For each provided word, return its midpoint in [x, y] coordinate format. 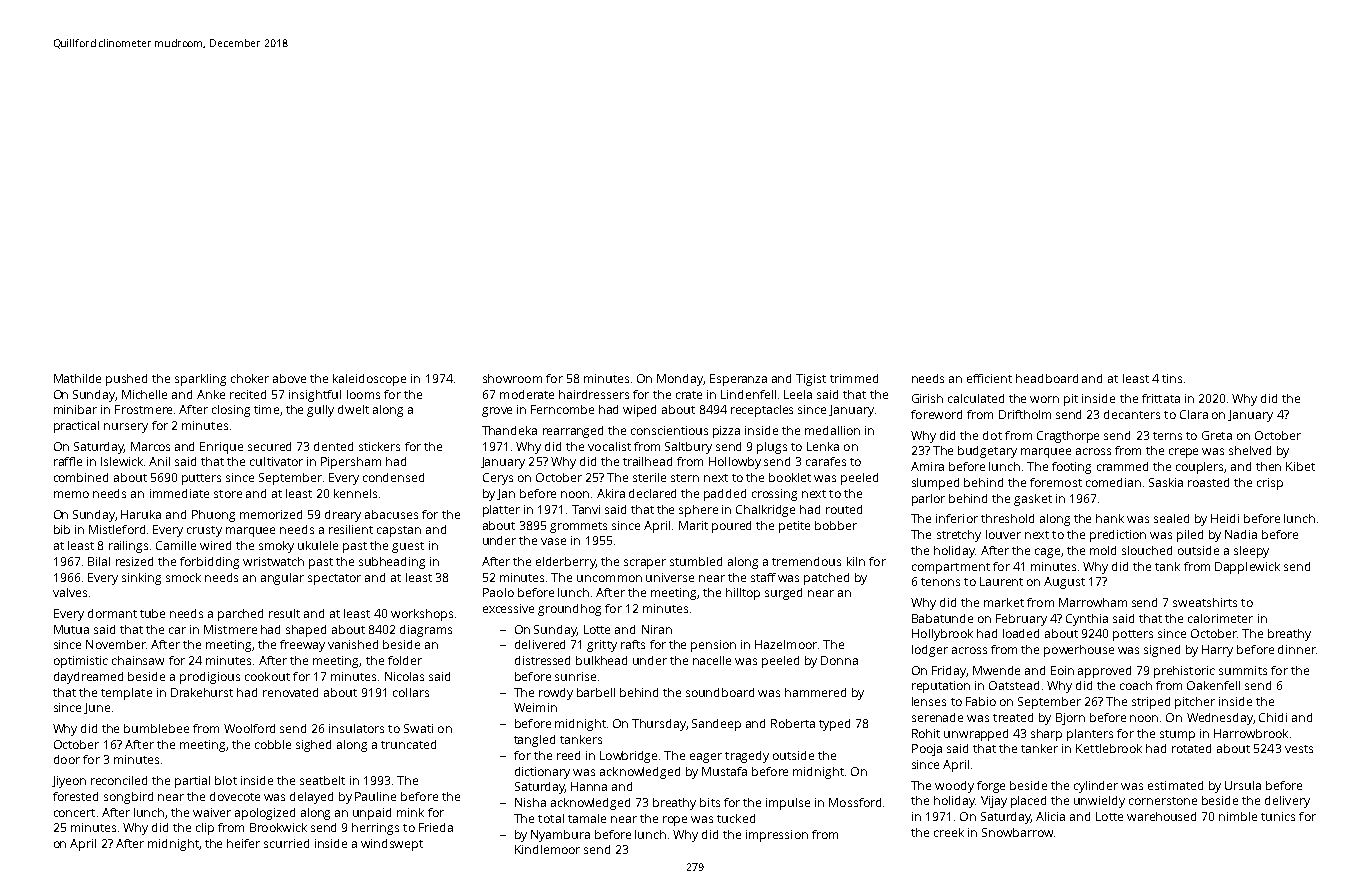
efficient [989, 378]
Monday [680, 380]
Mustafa [724, 771]
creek [949, 832]
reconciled [119, 780]
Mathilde [77, 378]
